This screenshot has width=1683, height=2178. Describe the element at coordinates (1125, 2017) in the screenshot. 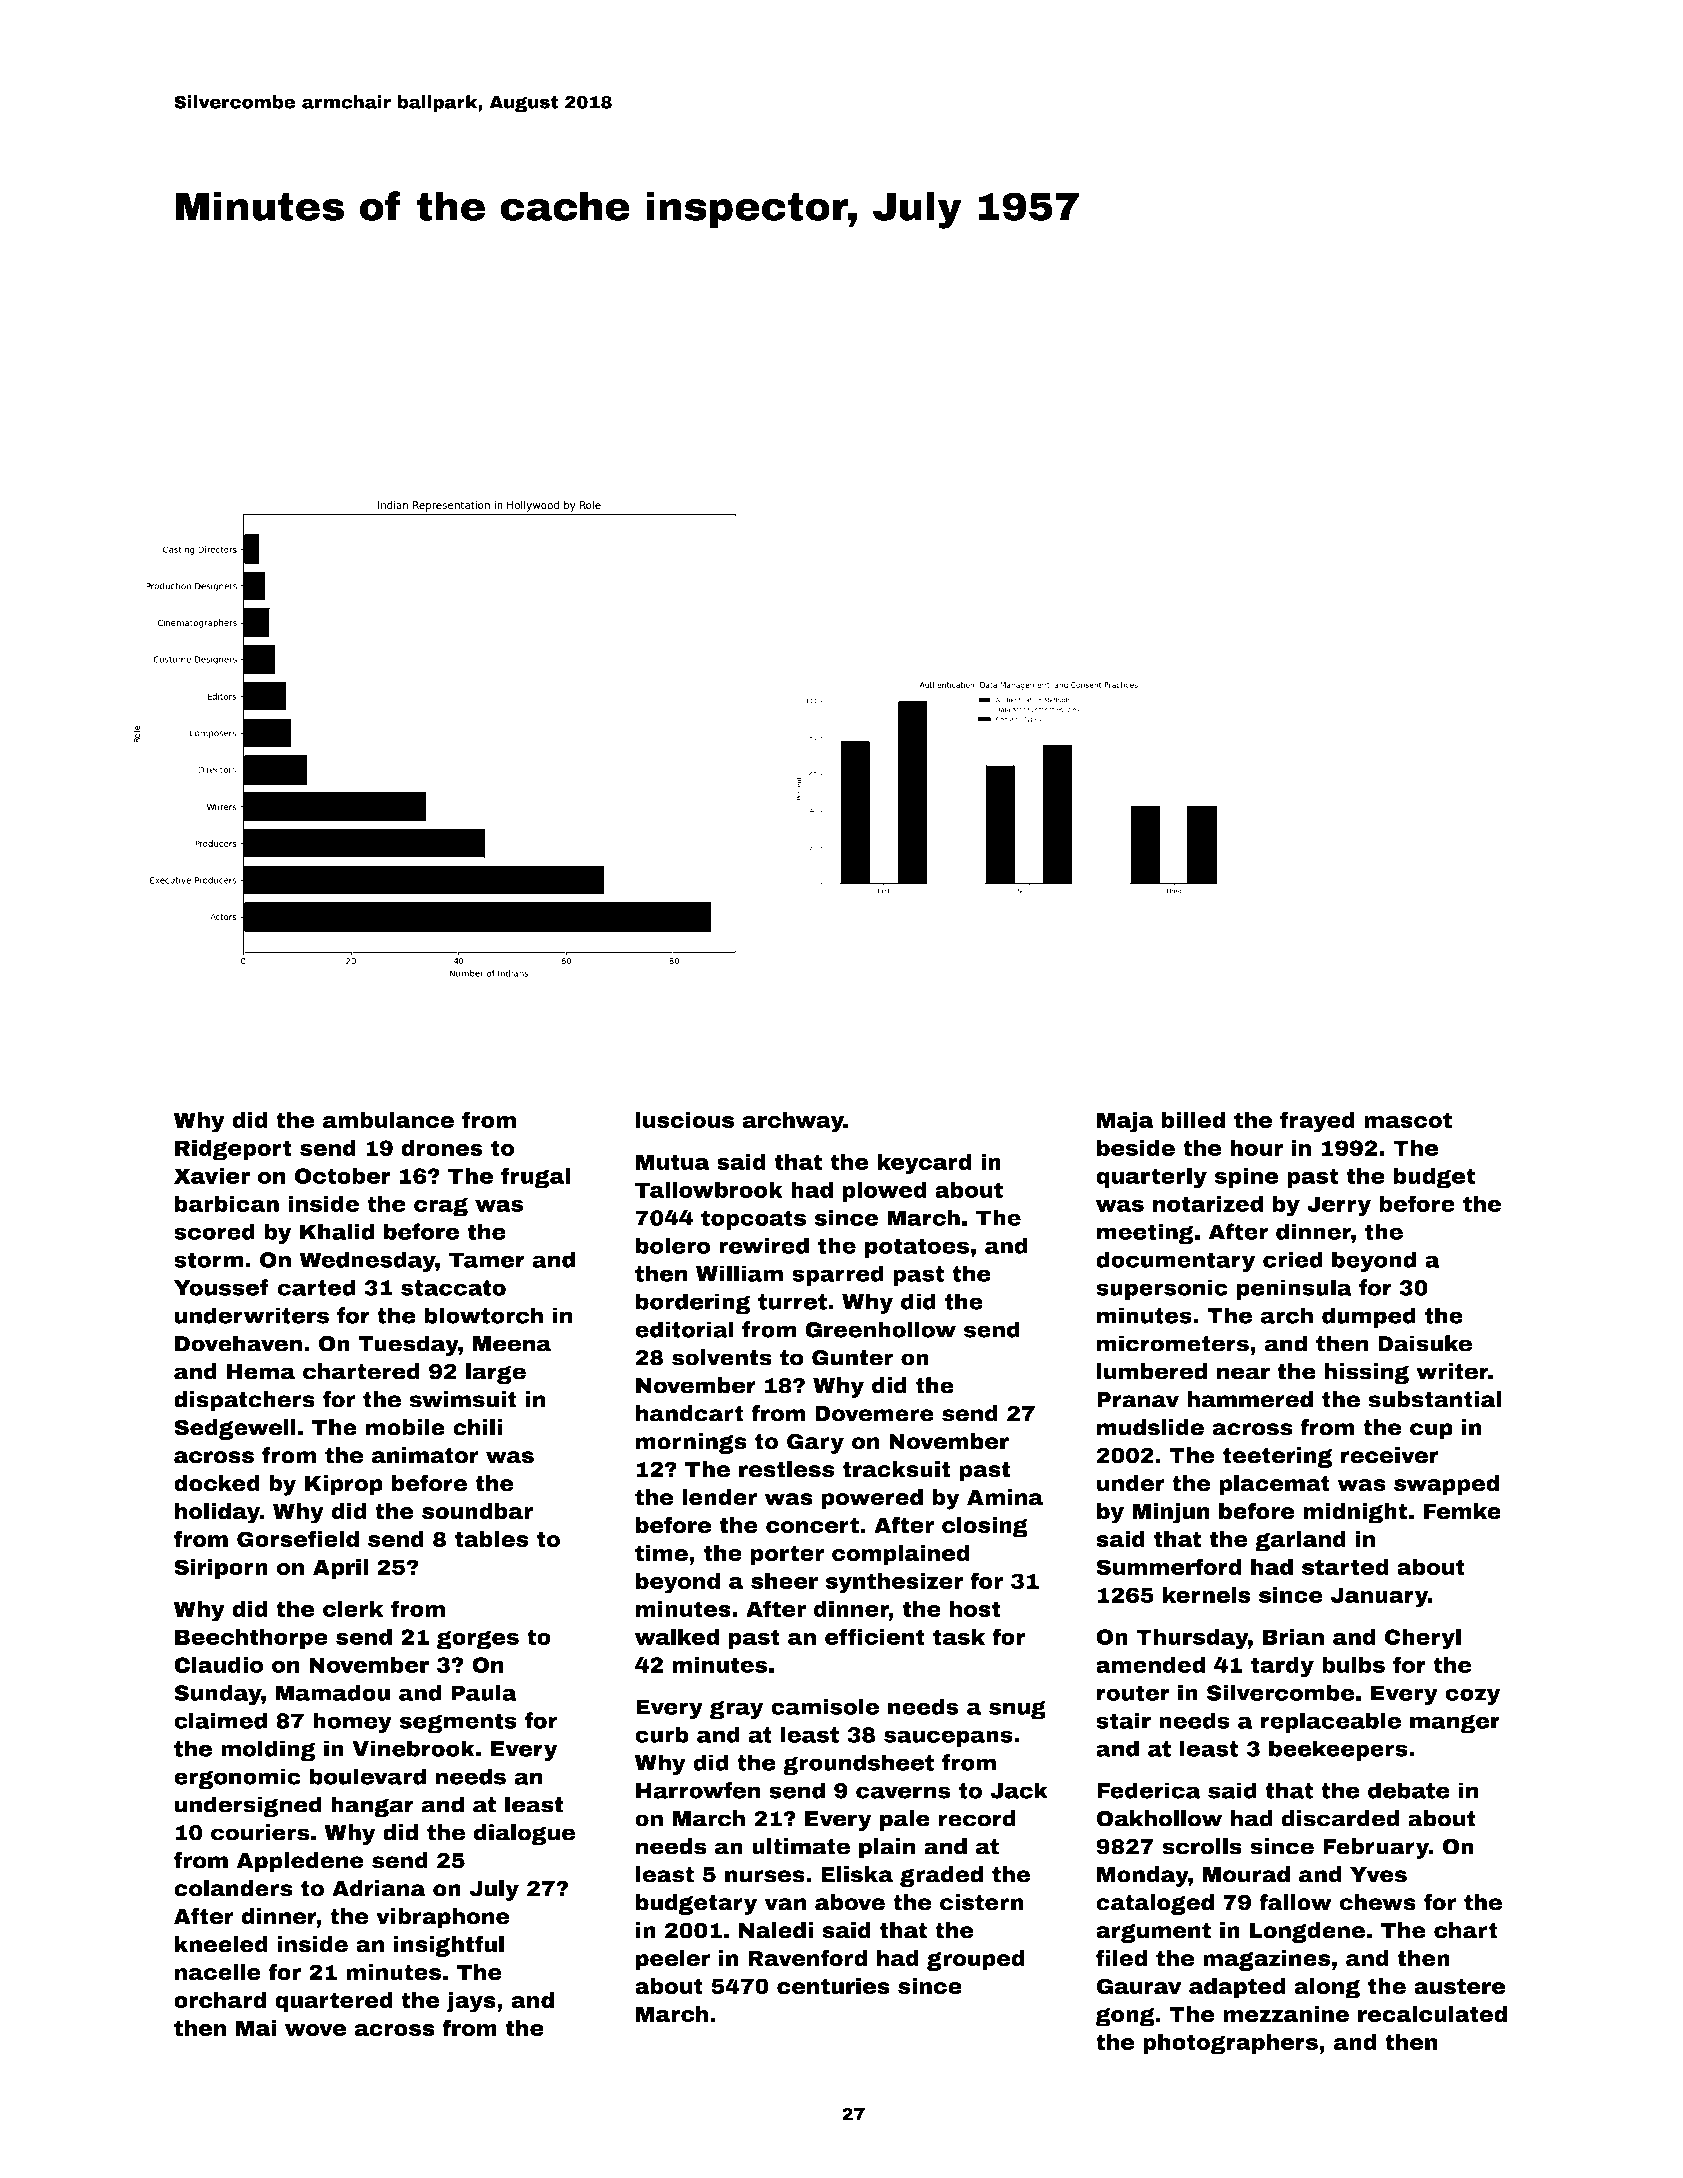

I see `gong` at that location.
